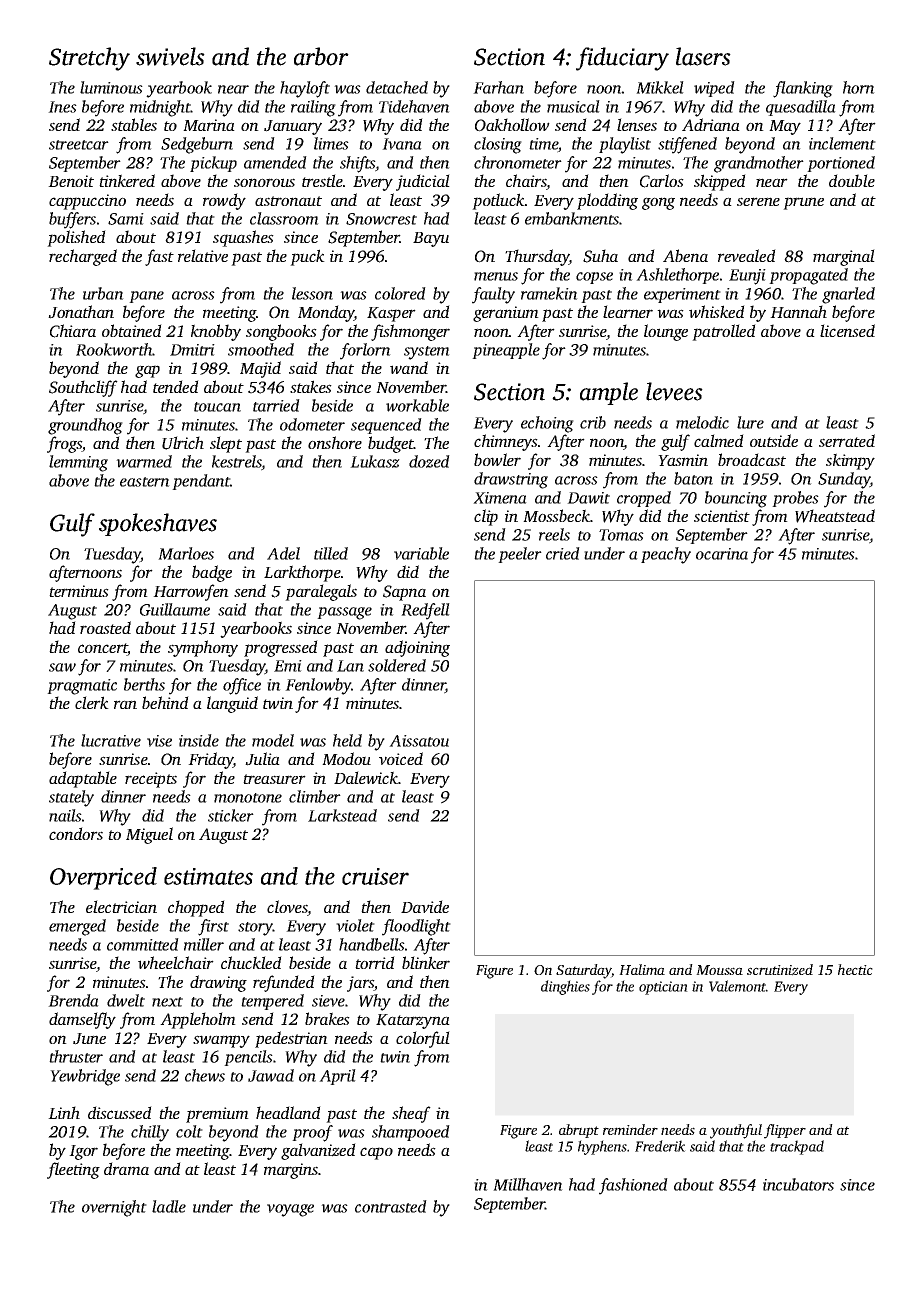 The width and height of the screenshot is (924, 1308). Describe the element at coordinates (563, 553) in the screenshot. I see `cried` at that location.
